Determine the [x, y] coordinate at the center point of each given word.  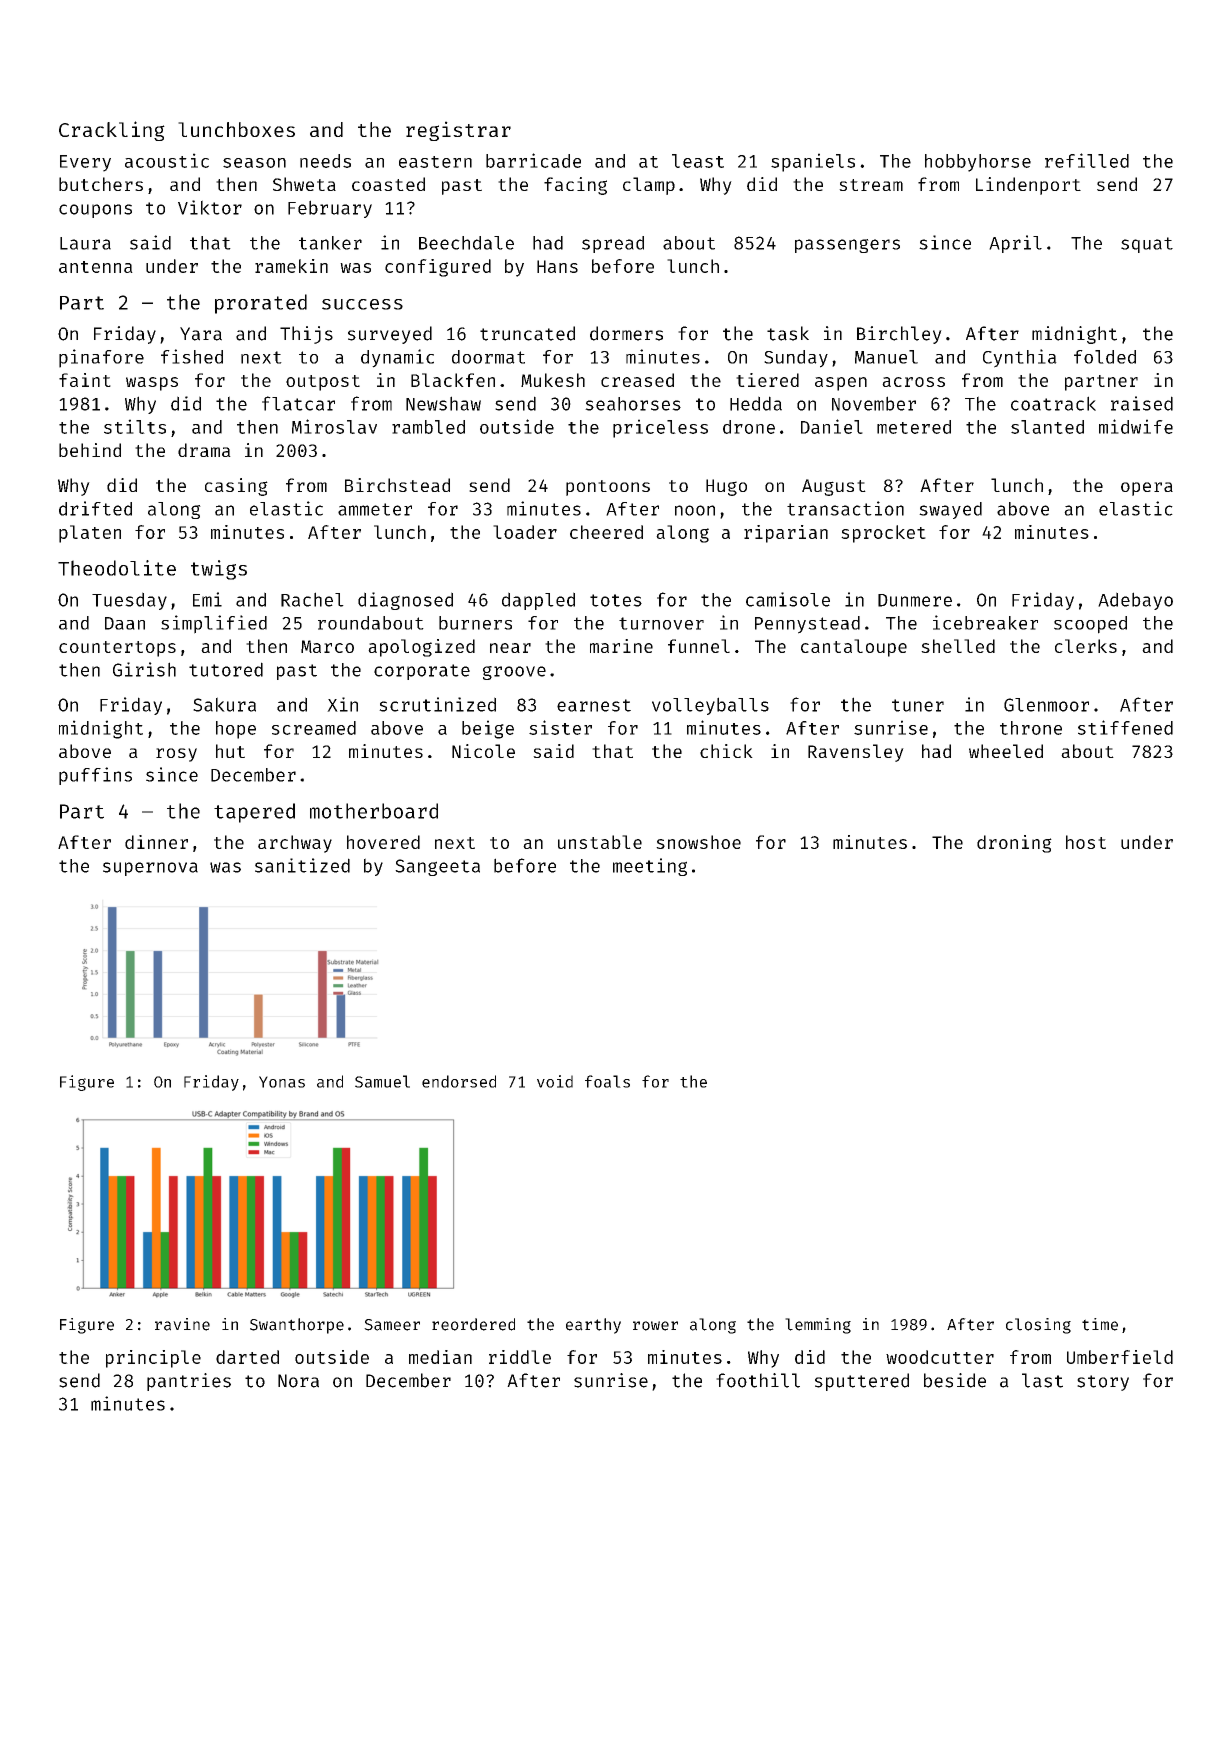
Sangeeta [437, 867]
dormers [626, 333]
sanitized [302, 865]
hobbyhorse [978, 163]
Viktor [210, 207]
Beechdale [466, 243]
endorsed [459, 1081]
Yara [201, 334]
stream [871, 185]
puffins [95, 776]
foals [607, 1081]
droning [1014, 844]
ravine [182, 1324]
